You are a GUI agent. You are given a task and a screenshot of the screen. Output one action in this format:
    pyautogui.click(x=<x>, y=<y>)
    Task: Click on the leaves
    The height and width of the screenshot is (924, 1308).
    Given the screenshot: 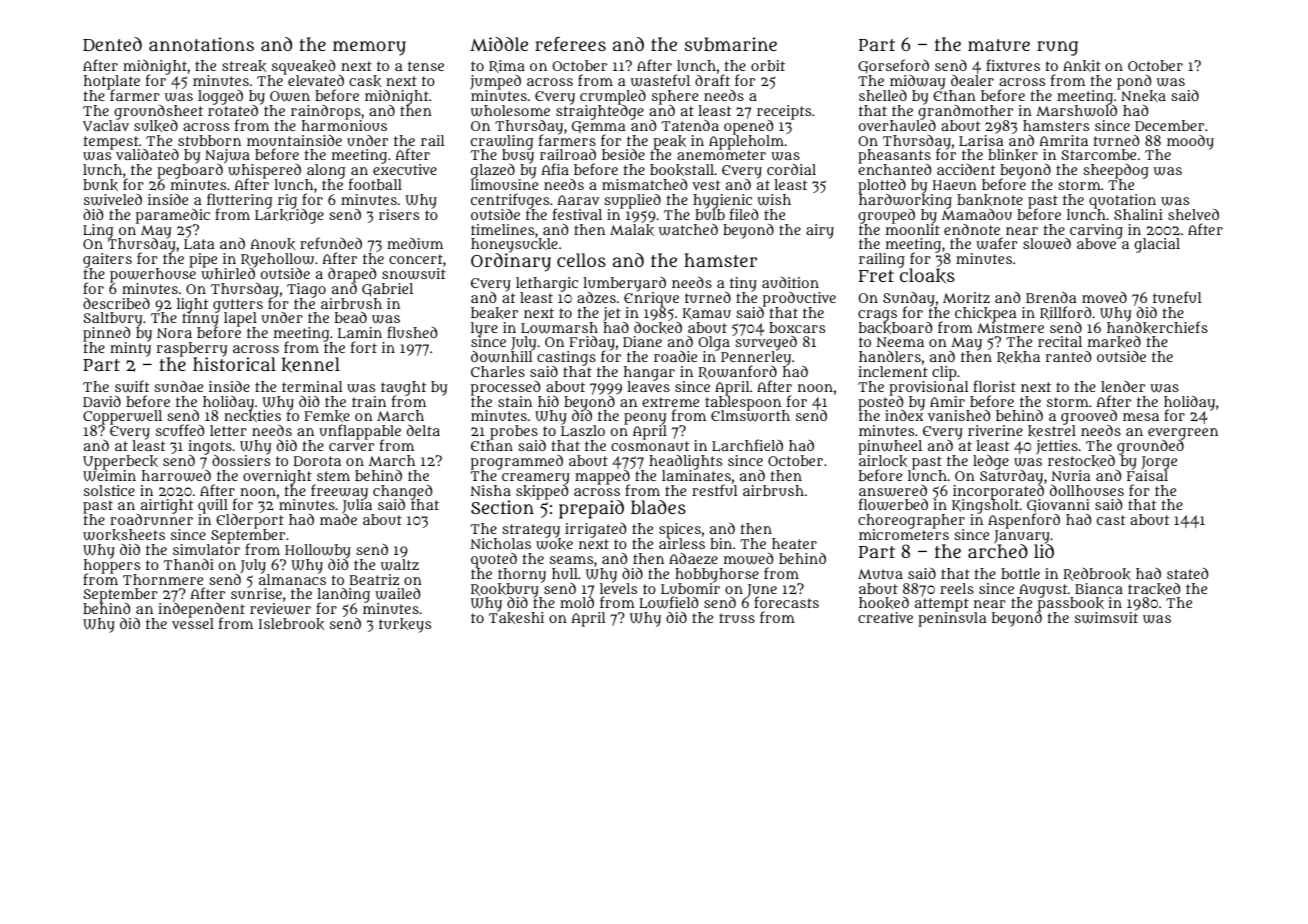 What is the action you would take?
    pyautogui.click(x=649, y=386)
